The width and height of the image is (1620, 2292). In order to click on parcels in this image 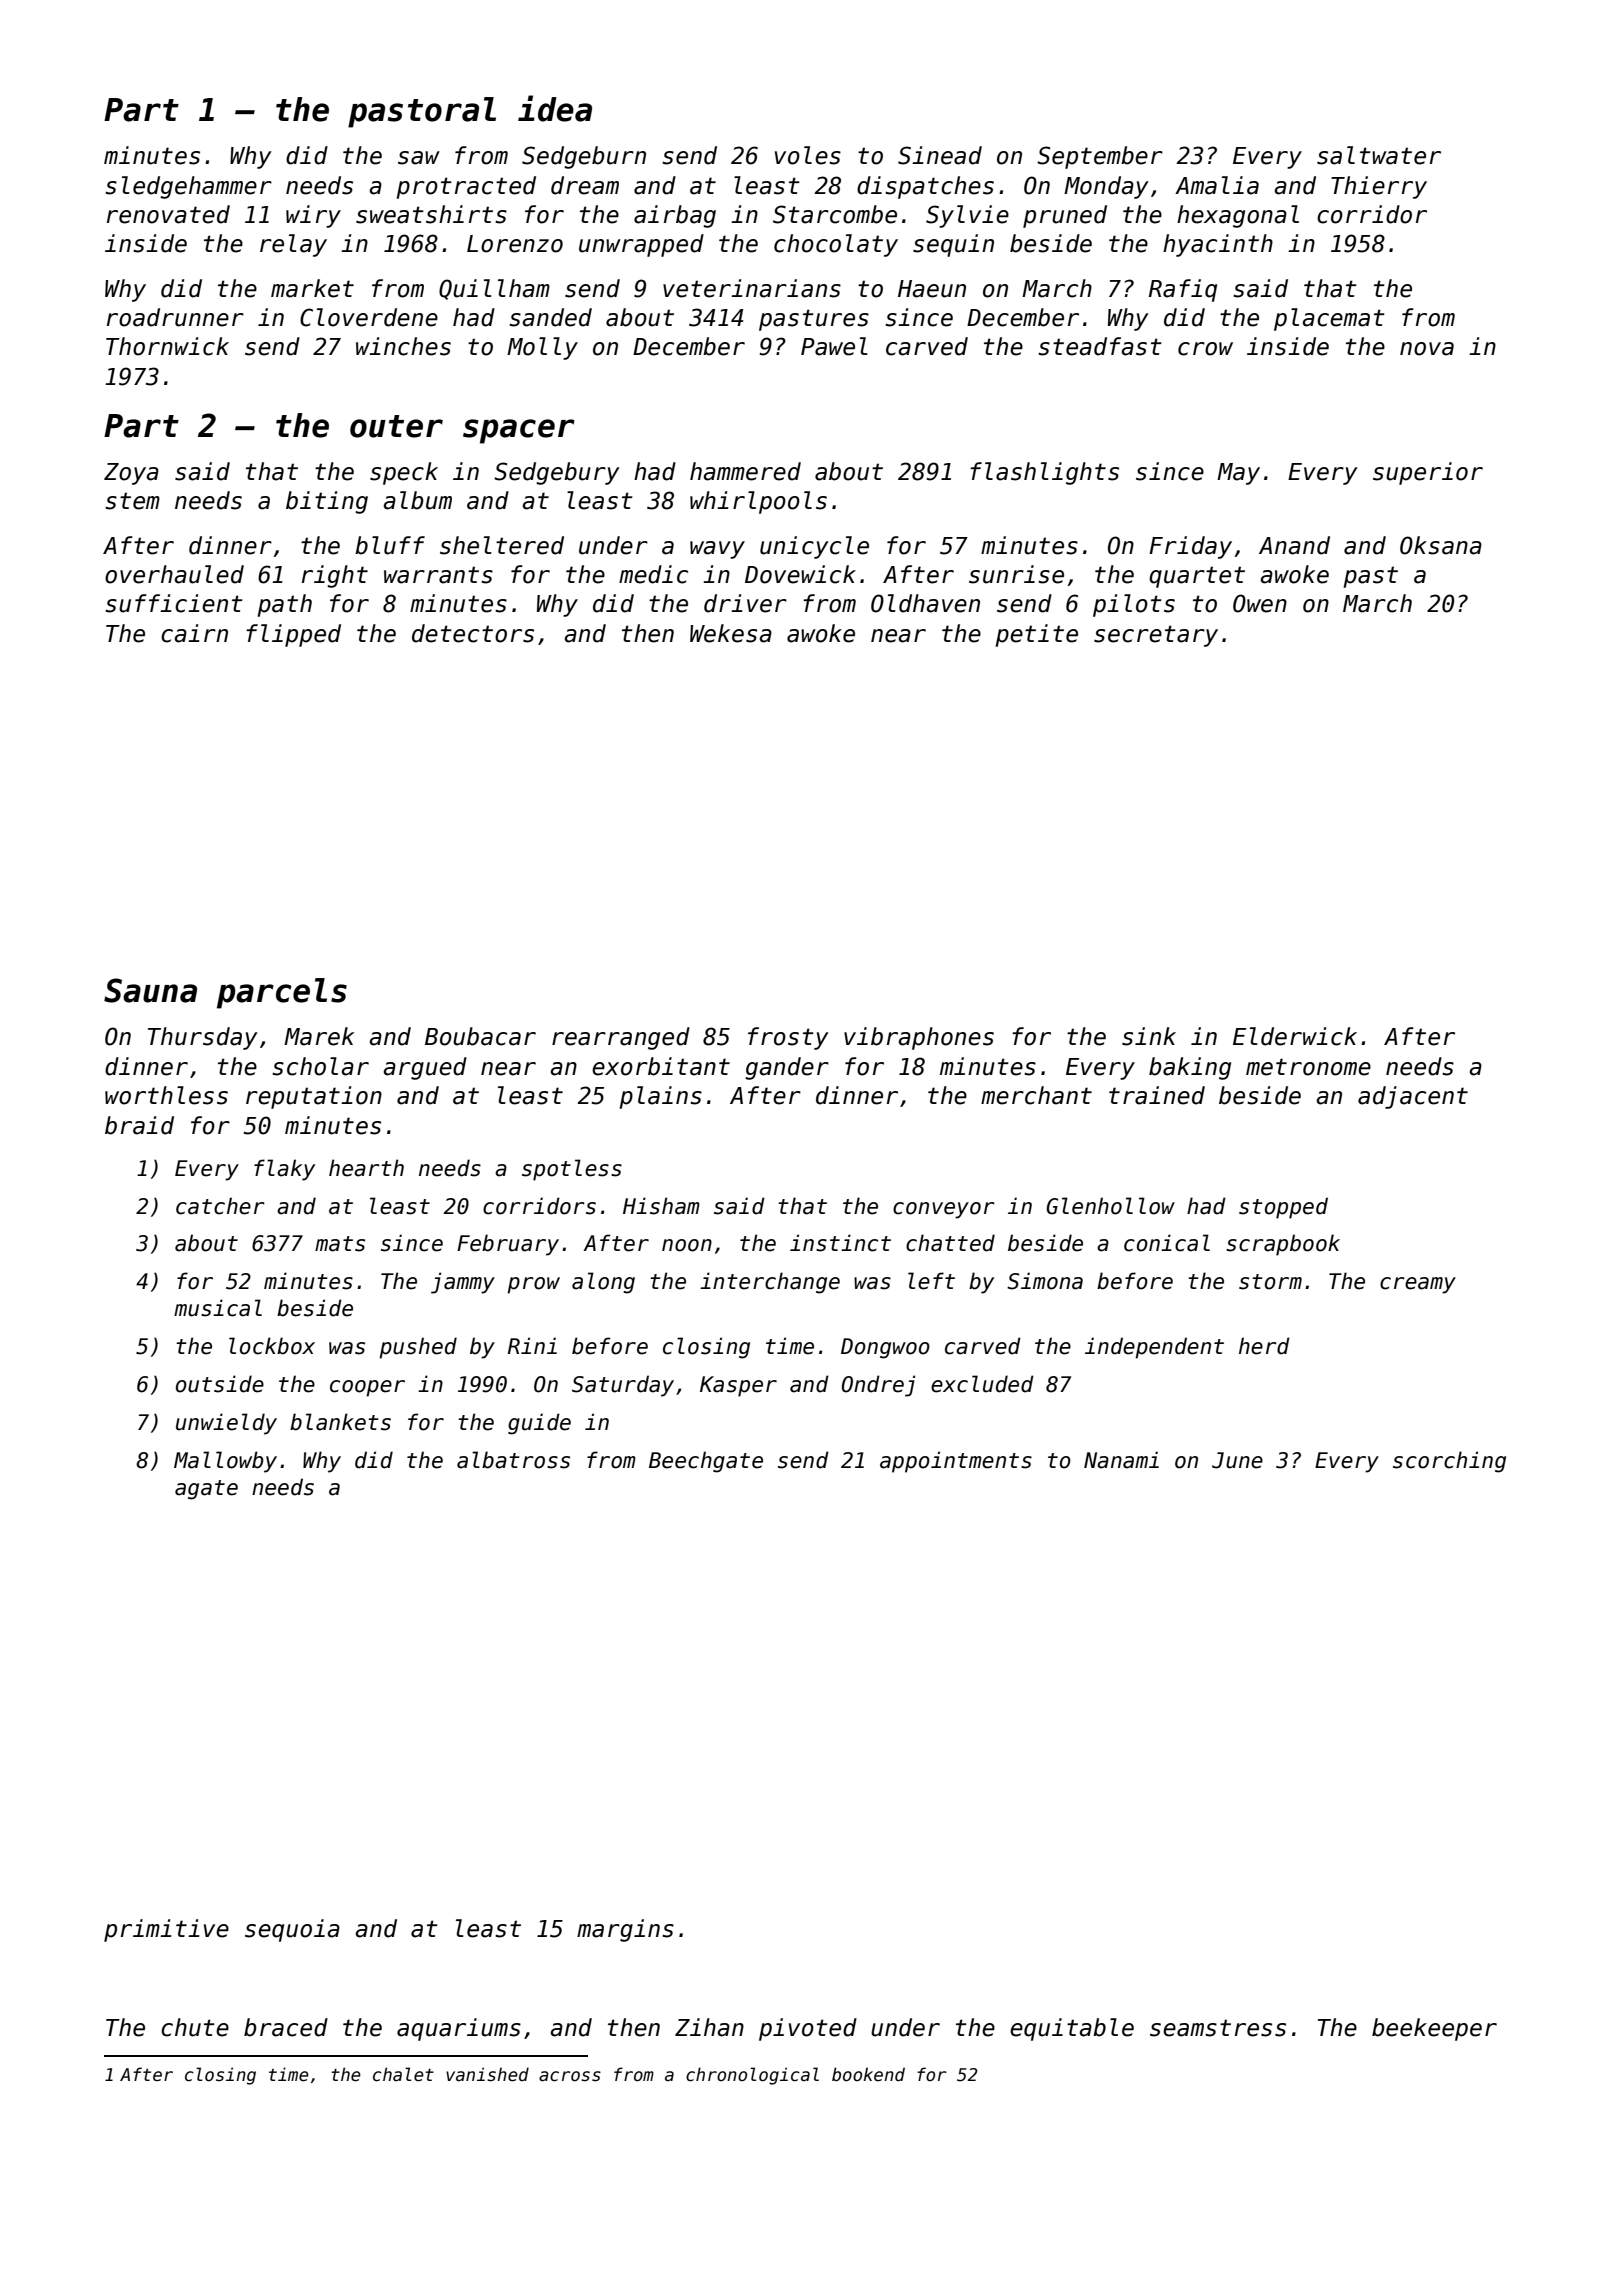, I will do `click(282, 993)`.
